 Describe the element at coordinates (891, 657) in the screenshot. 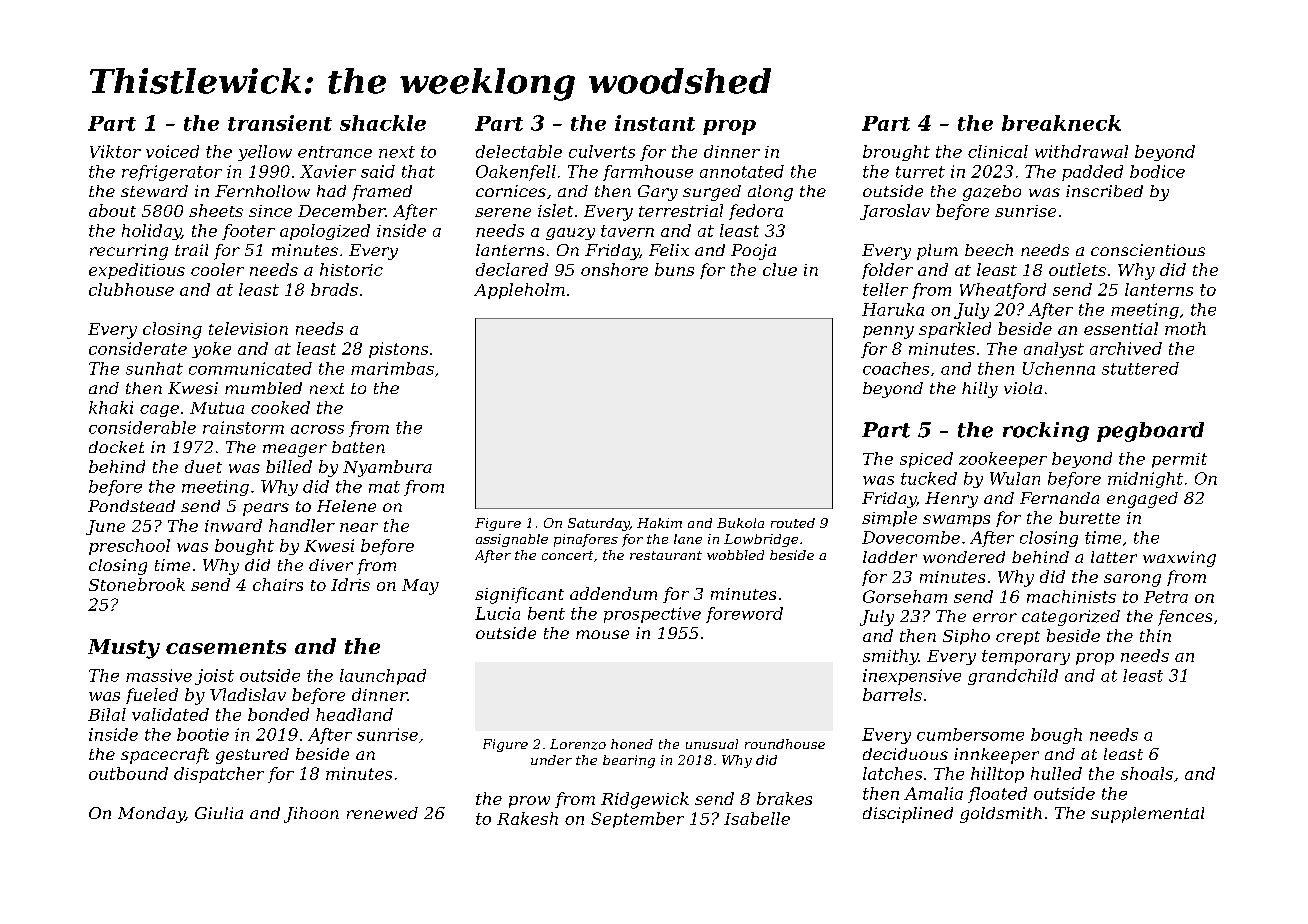

I see `smithy` at that location.
